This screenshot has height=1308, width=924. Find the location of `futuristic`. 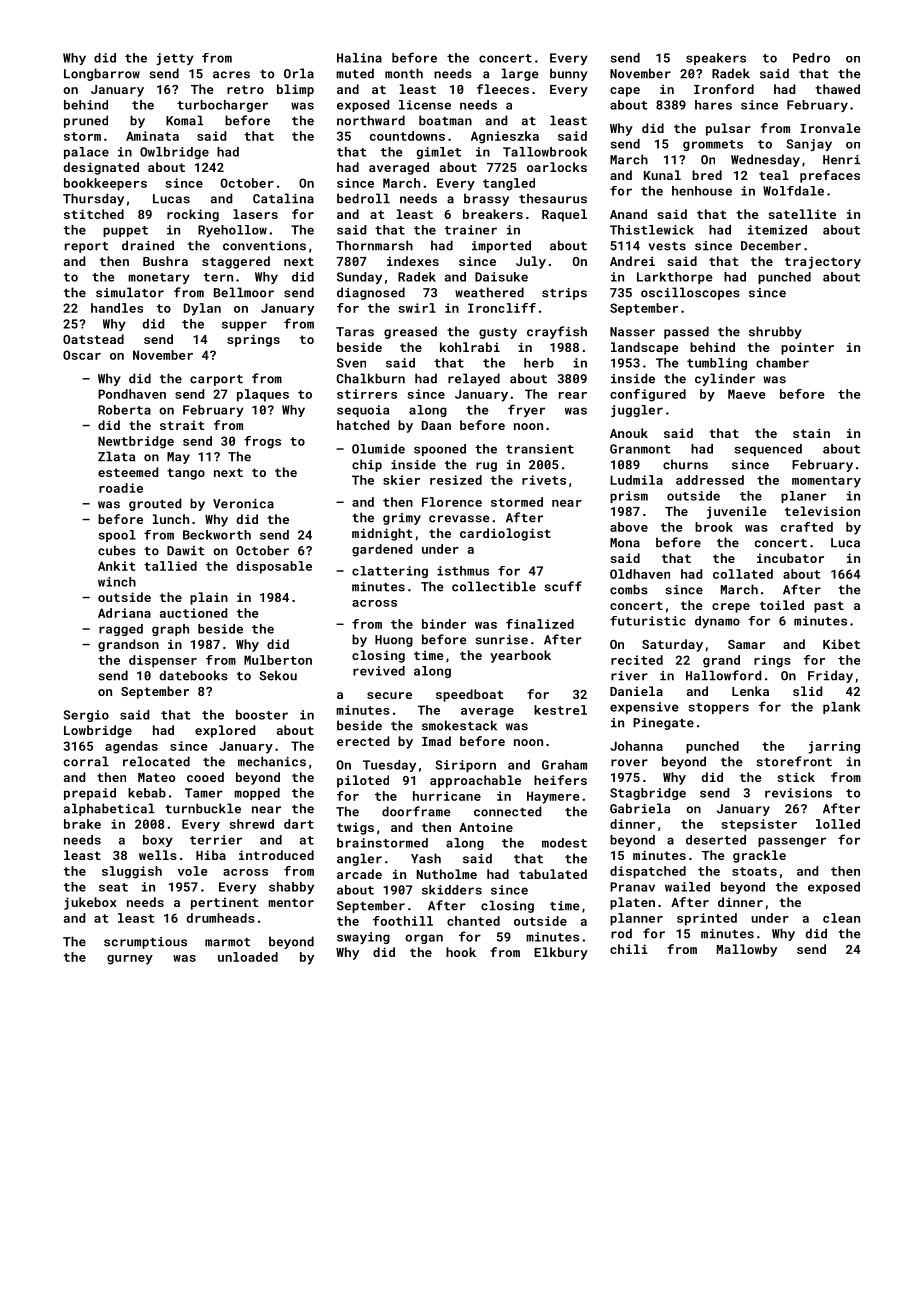

futuristic is located at coordinates (648, 621).
